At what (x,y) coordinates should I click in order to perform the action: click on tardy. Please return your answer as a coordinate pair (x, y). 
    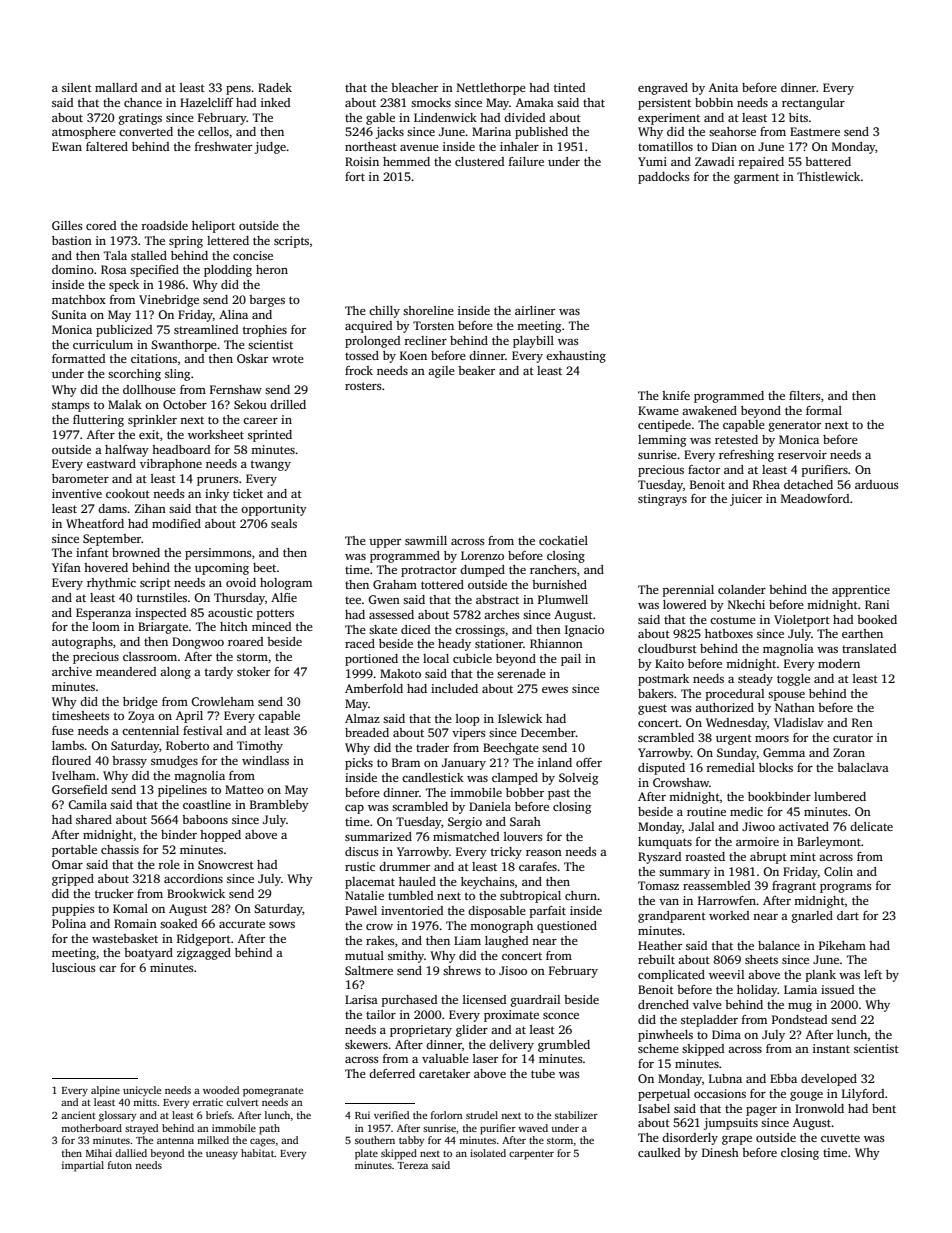
    Looking at the image, I should click on (219, 673).
